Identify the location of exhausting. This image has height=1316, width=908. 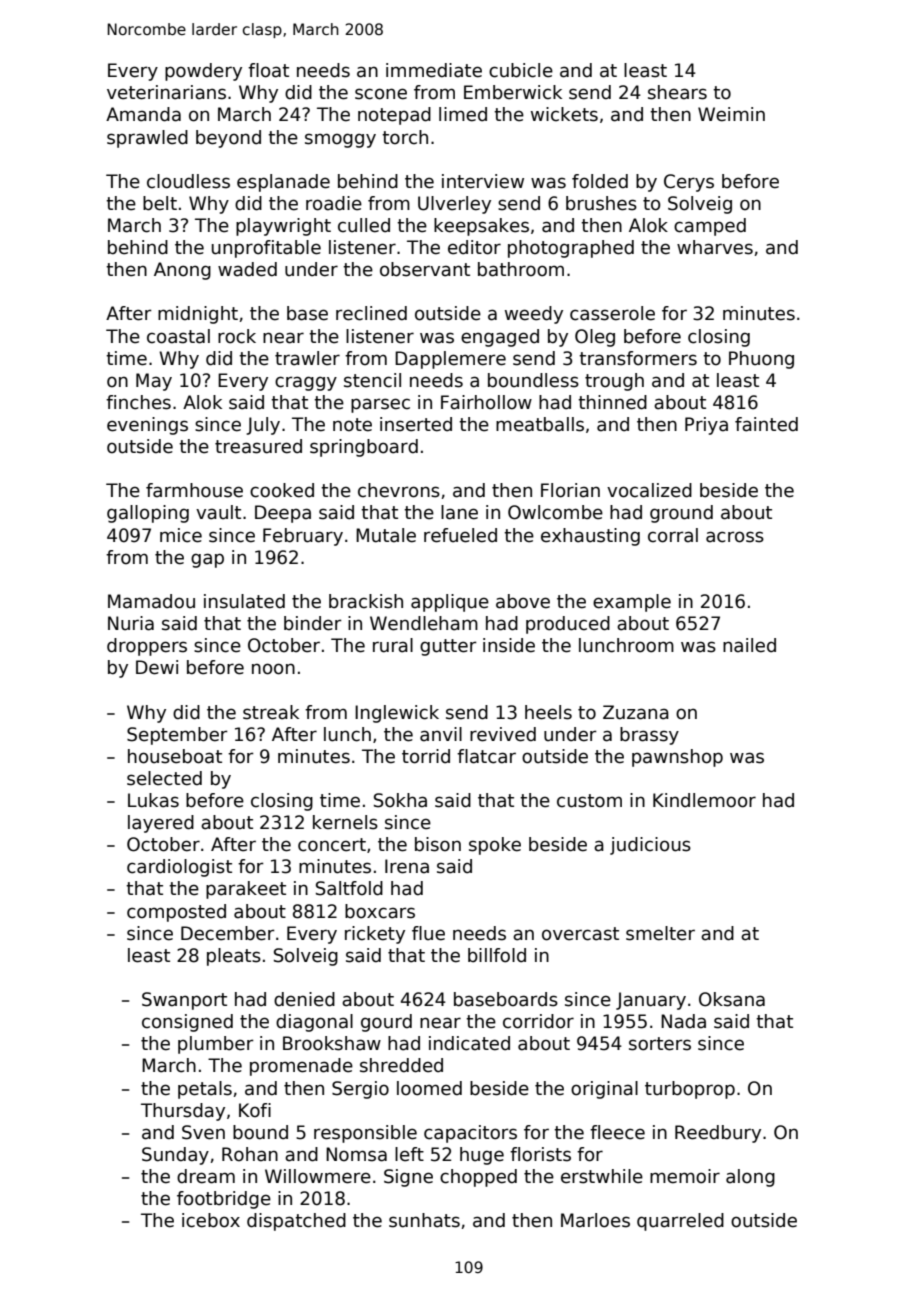
(590, 537).
